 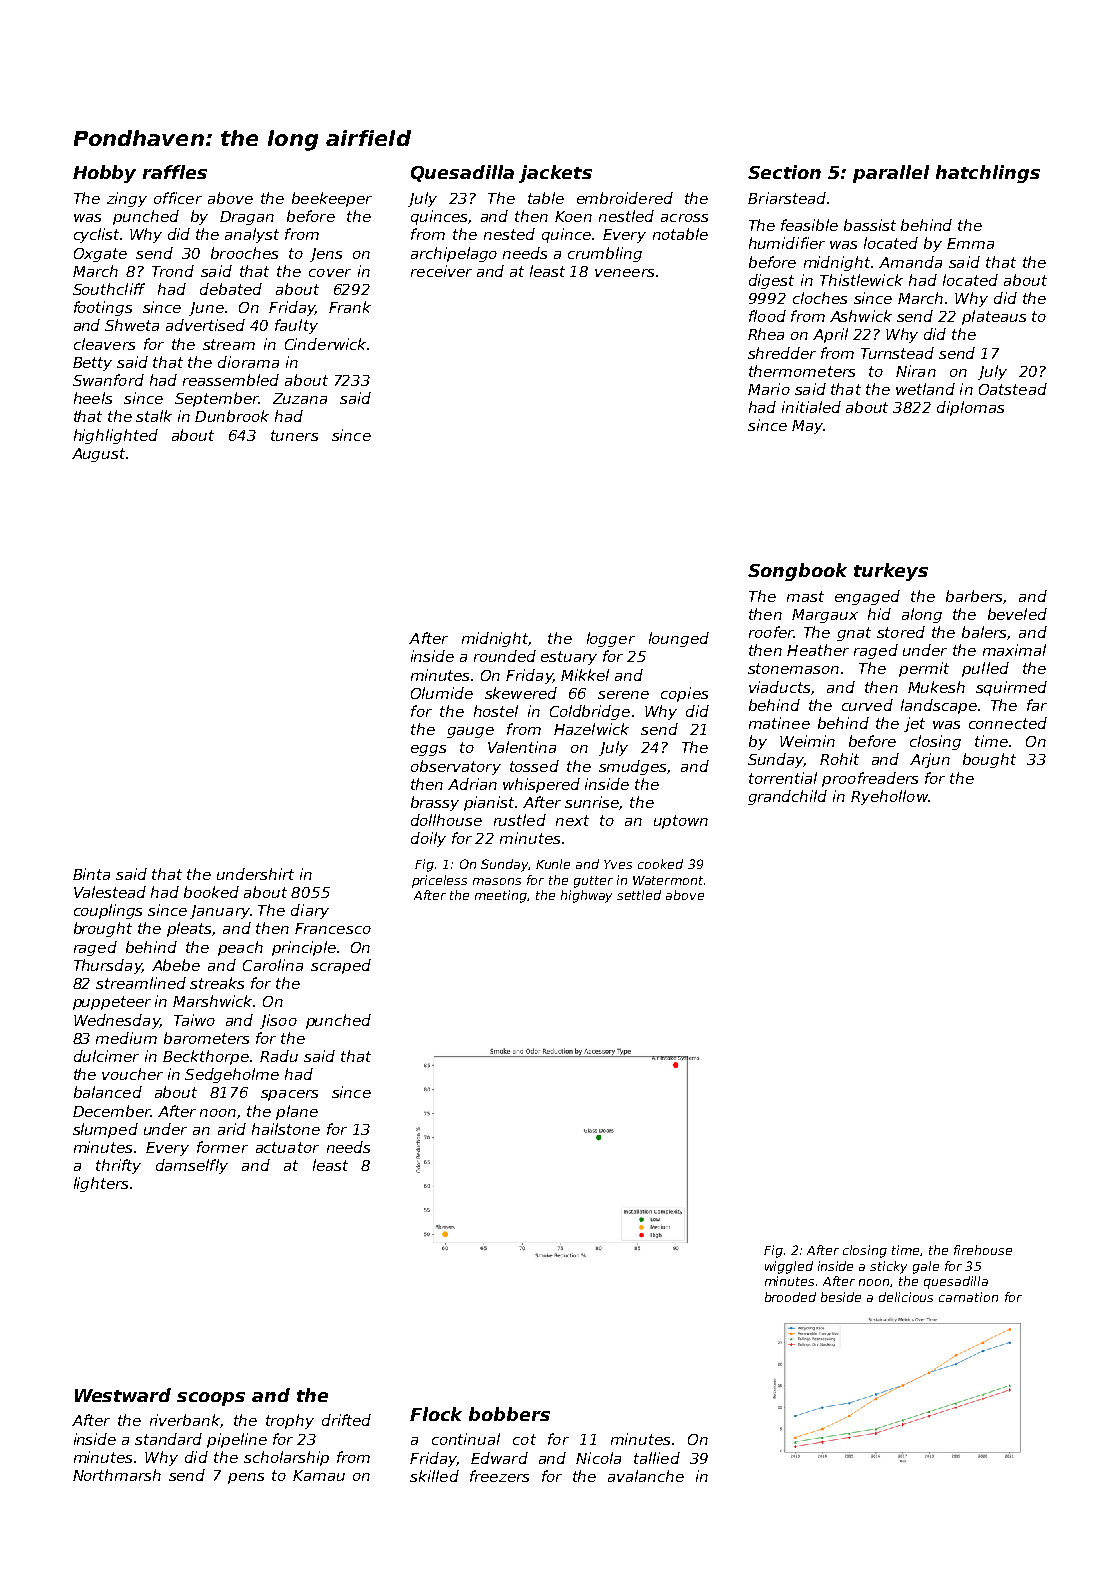 What do you see at coordinates (534, 766) in the screenshot?
I see `tossed` at bounding box center [534, 766].
